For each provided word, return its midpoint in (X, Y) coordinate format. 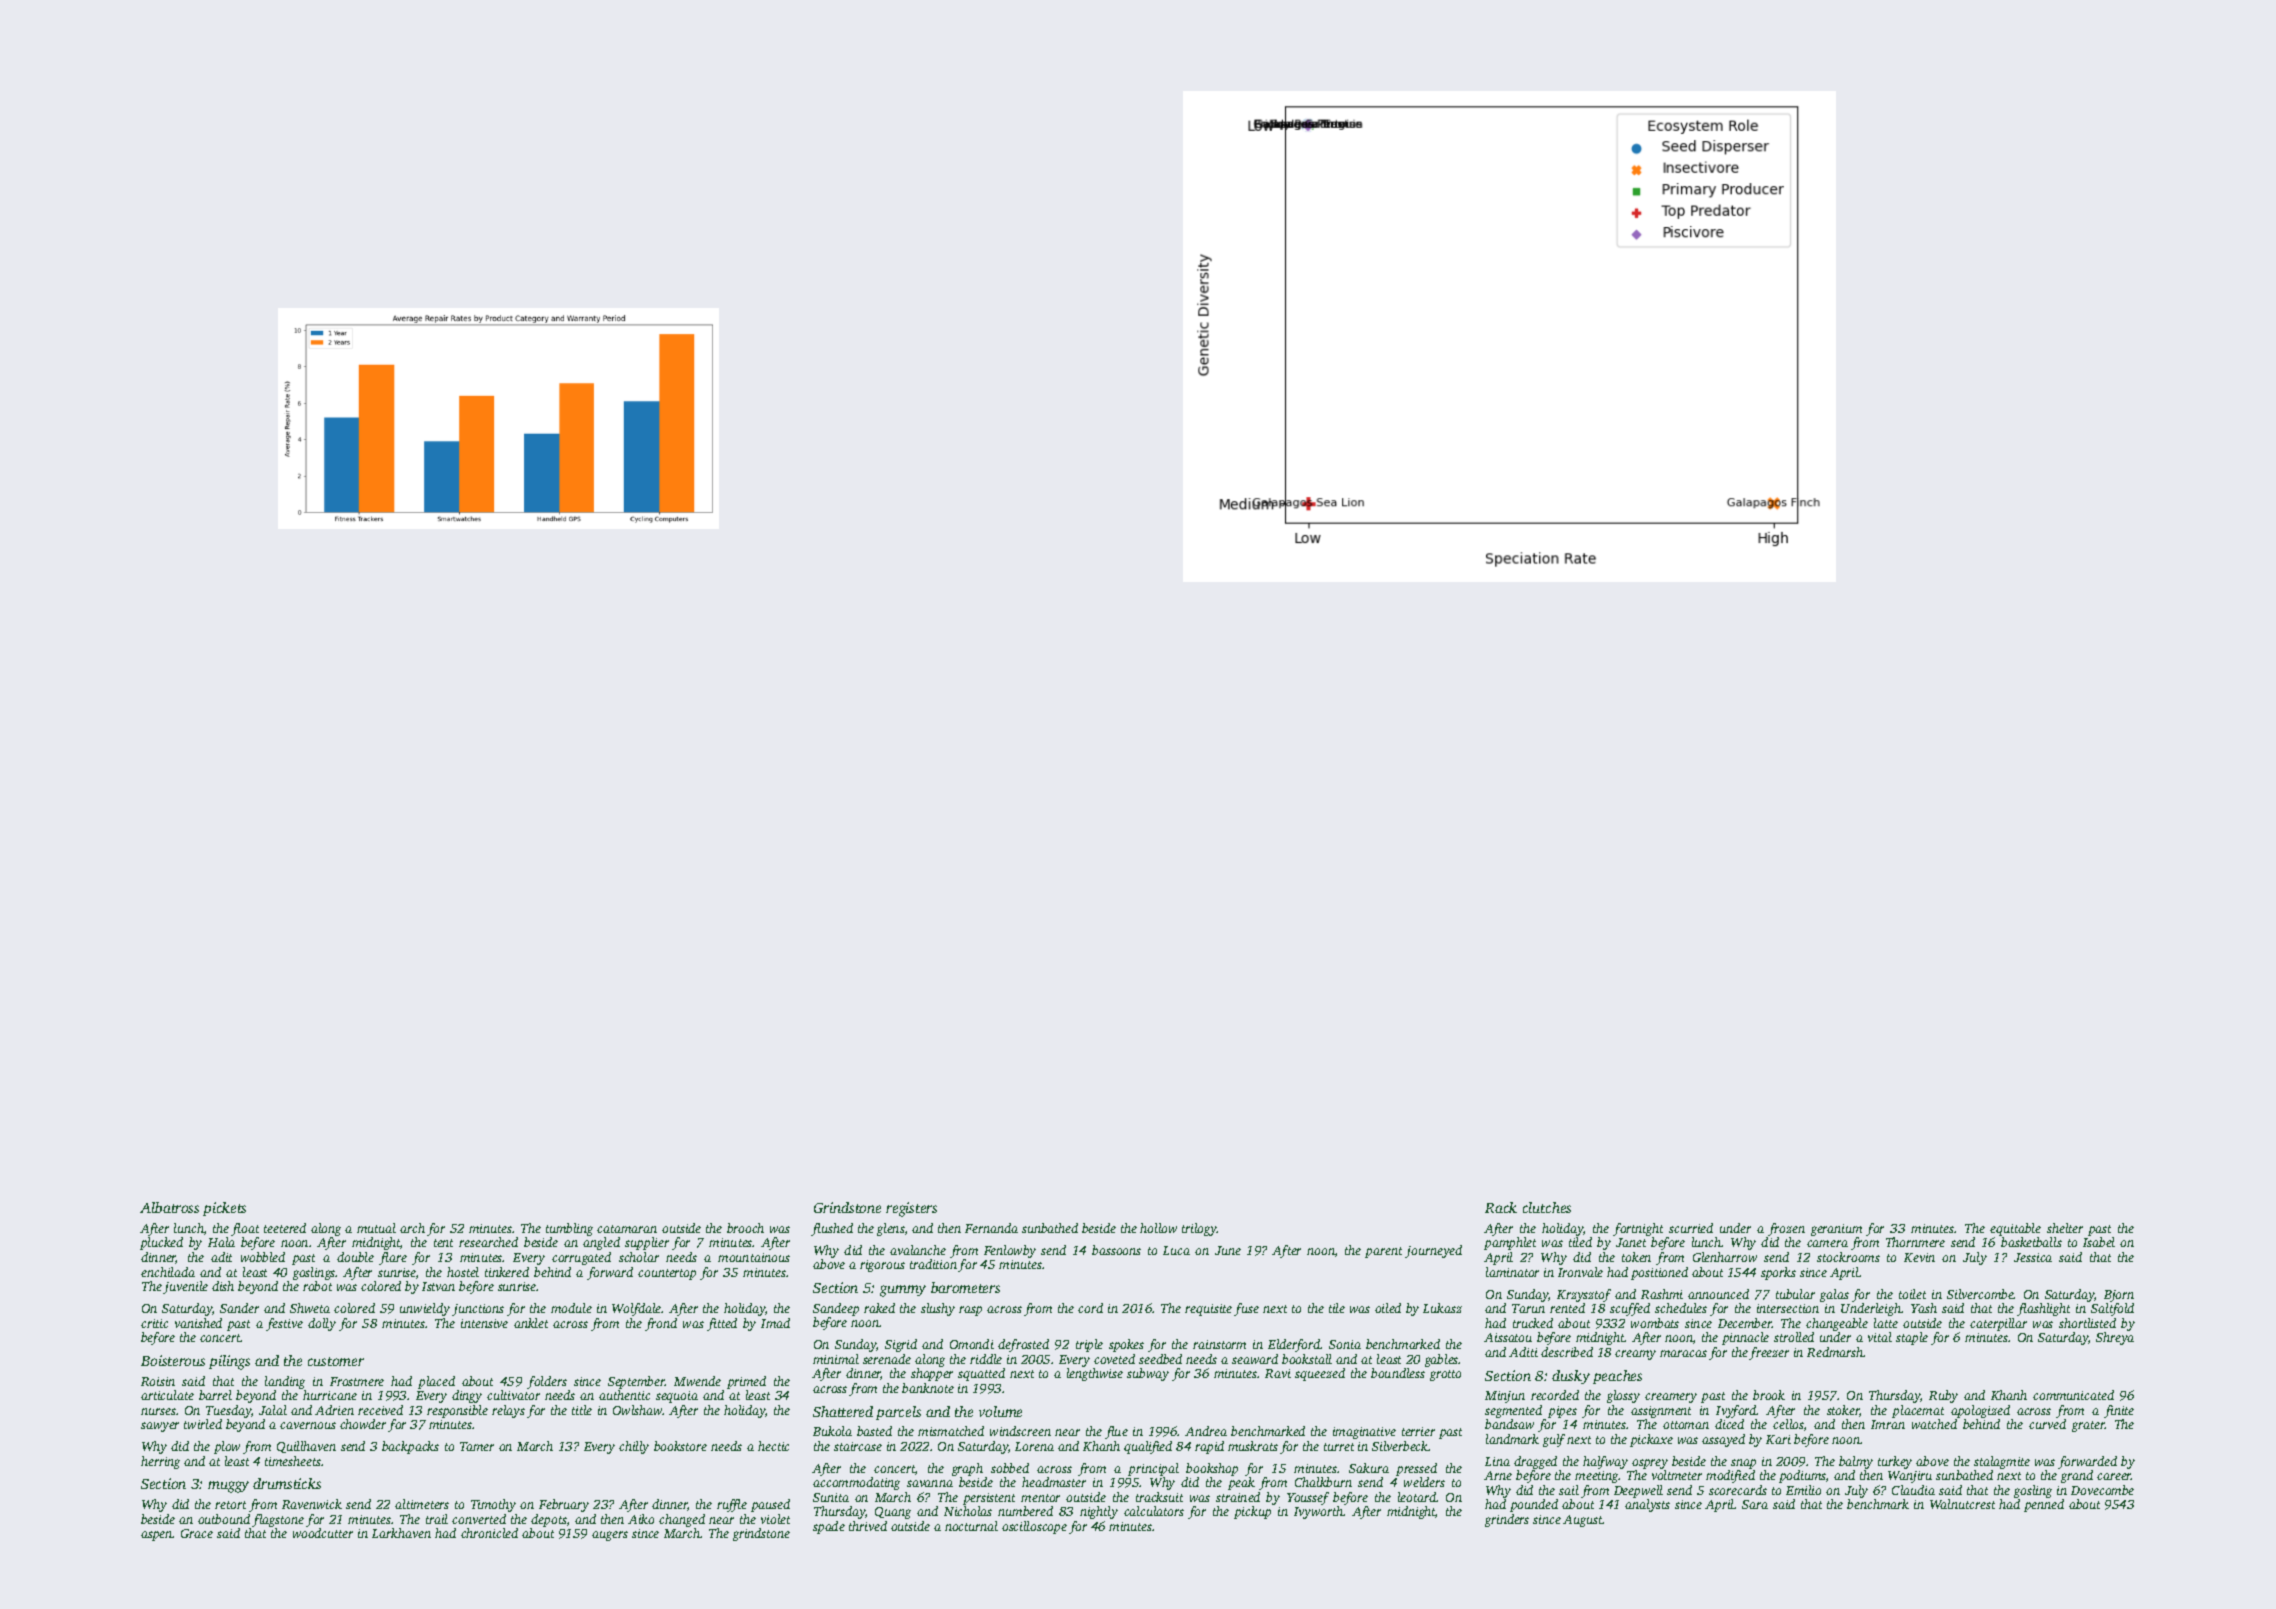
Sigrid (901, 1345)
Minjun (1505, 1397)
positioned (1659, 1273)
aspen (157, 1536)
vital (1880, 1337)
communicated (2073, 1395)
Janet (1631, 1242)
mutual (376, 1228)
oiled (1388, 1308)
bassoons (1116, 1250)
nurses (158, 1411)
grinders (1507, 1520)
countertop (667, 1274)
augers (610, 1536)
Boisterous (173, 1360)
